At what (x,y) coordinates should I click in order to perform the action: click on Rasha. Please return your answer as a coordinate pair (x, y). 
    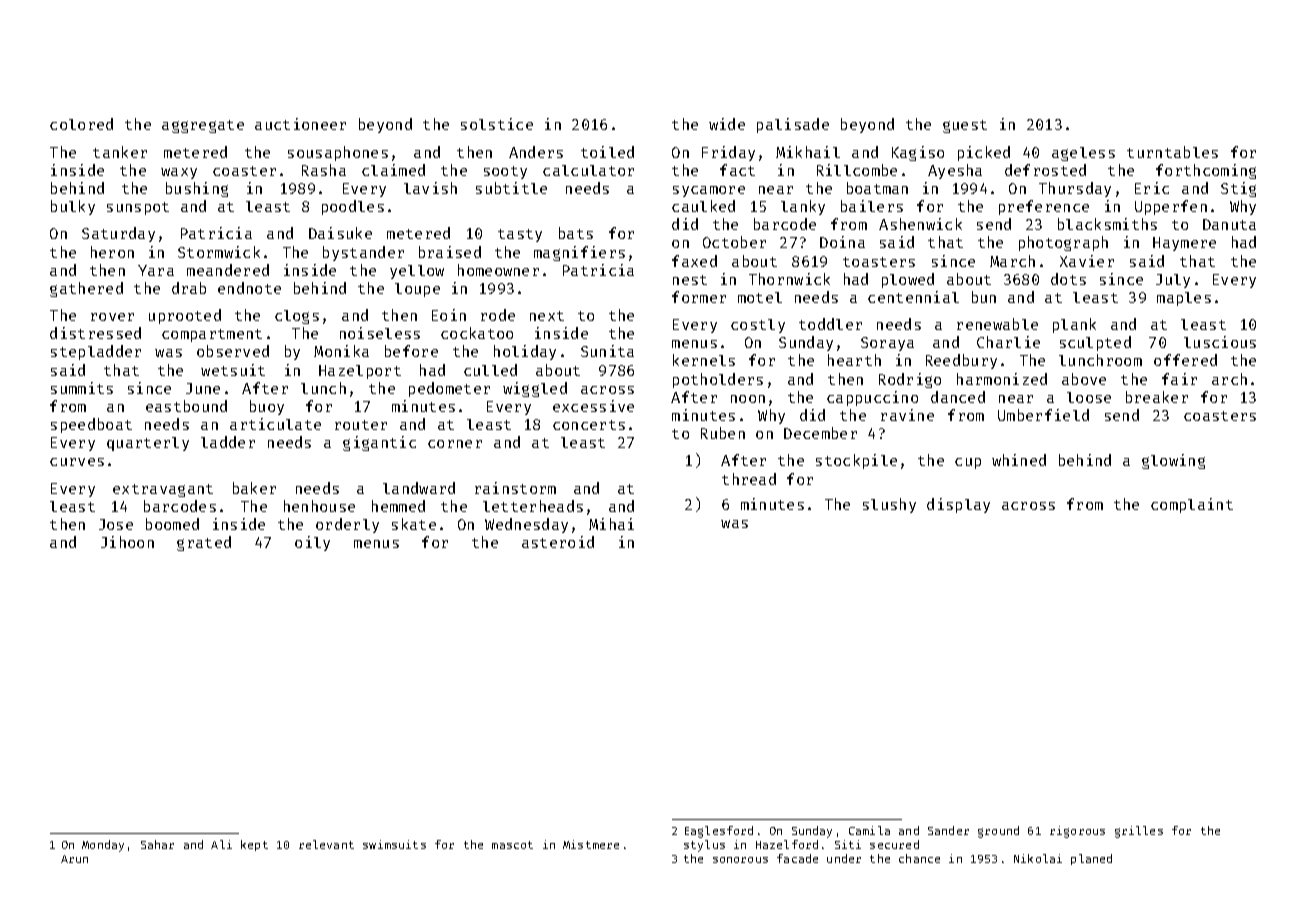
    Looking at the image, I should click on (324, 170).
